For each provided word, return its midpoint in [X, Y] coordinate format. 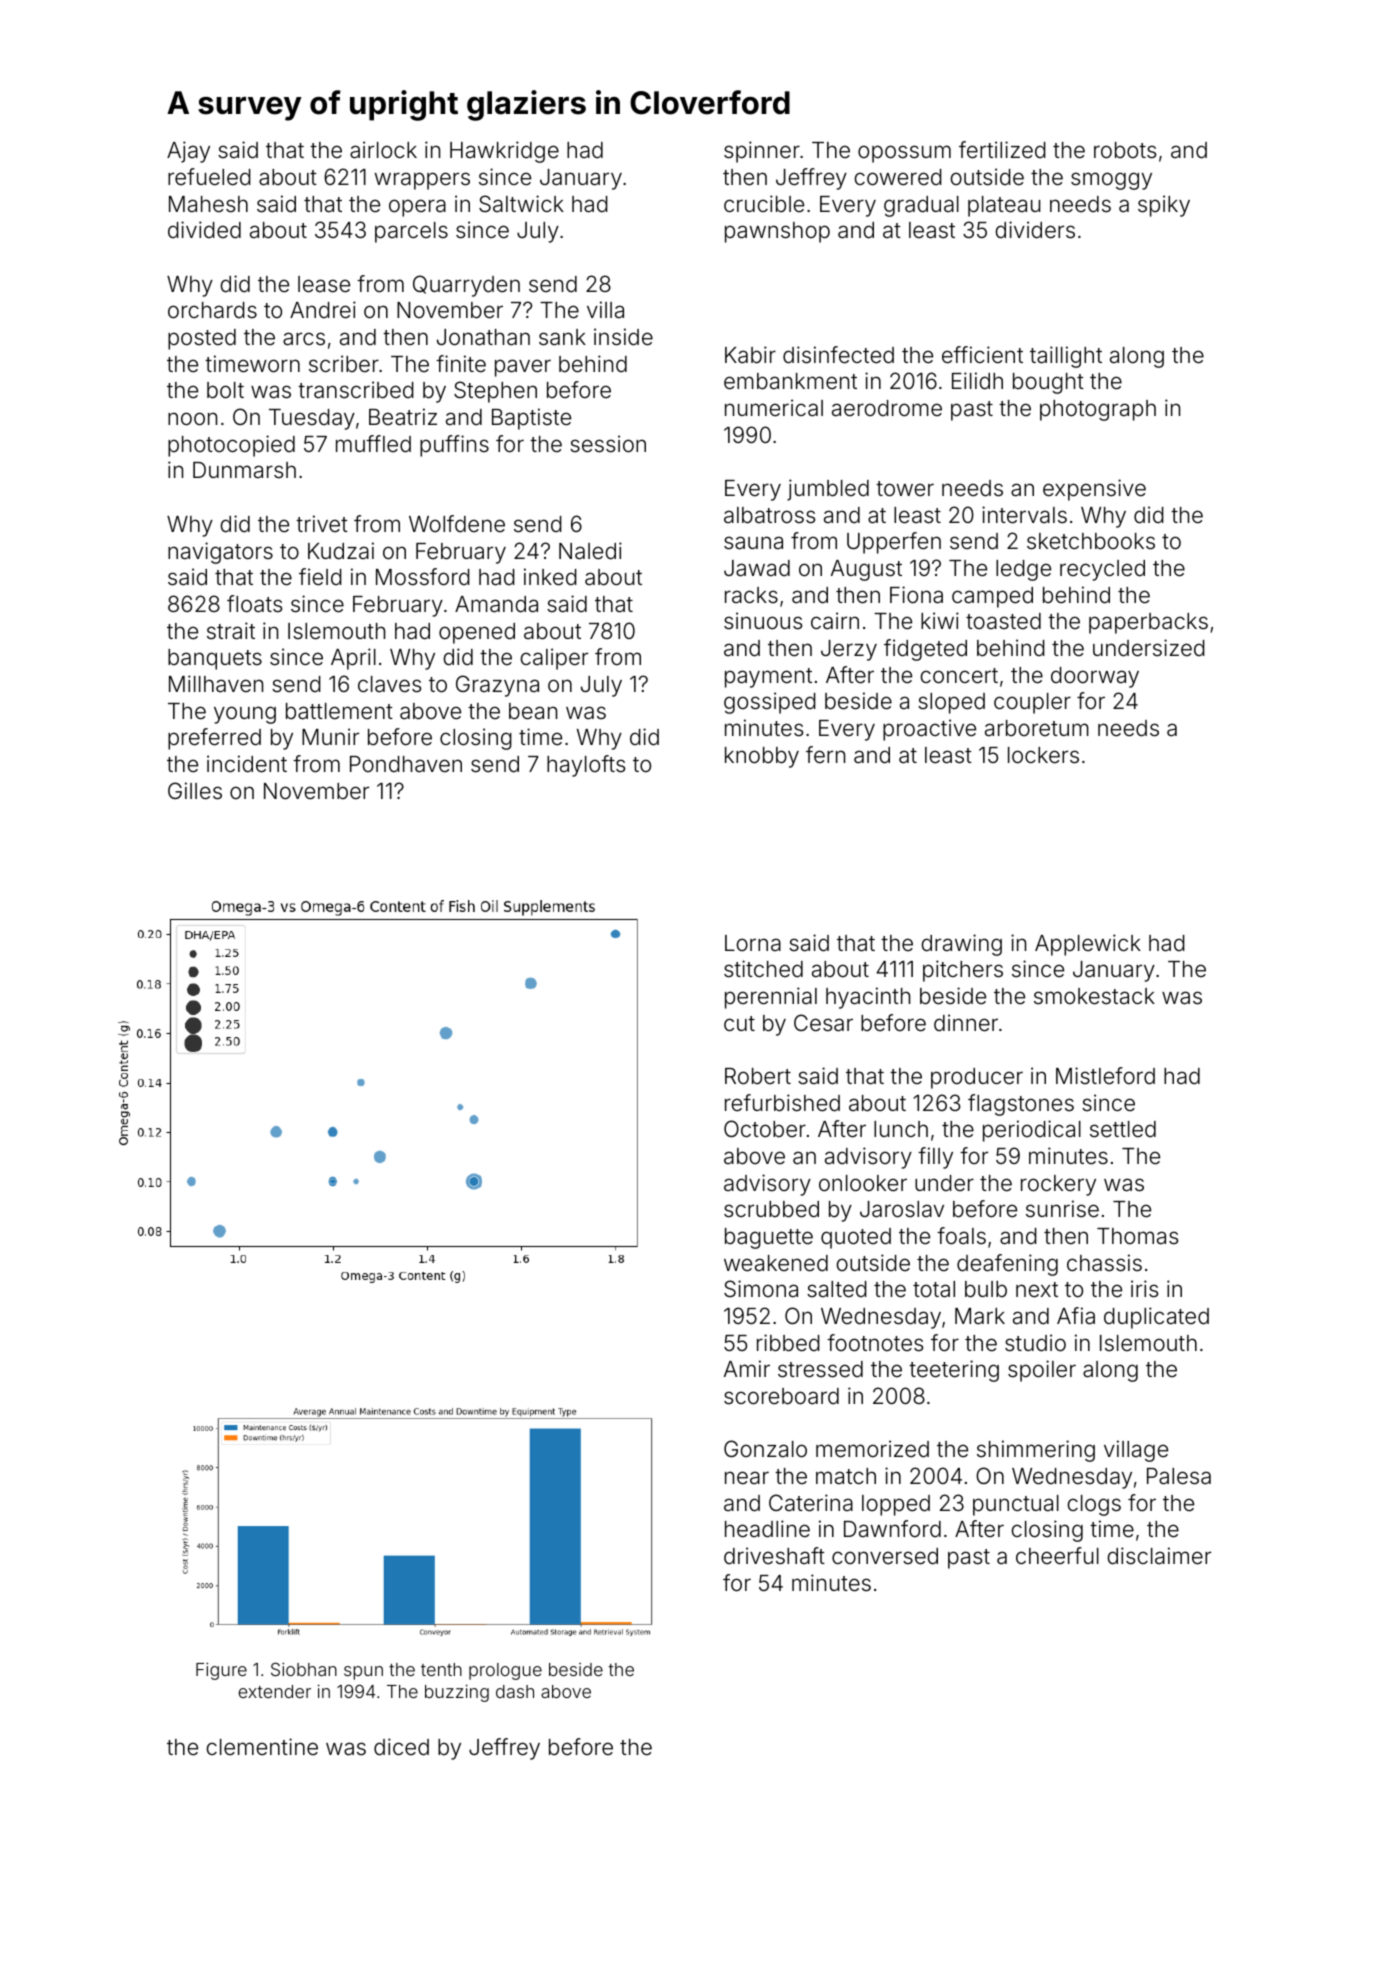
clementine [262, 1747]
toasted [1003, 621]
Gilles [195, 791]
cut [739, 1023]
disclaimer [1159, 1556]
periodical [1032, 1131]
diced [401, 1747]
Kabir [750, 355]
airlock [383, 150]
